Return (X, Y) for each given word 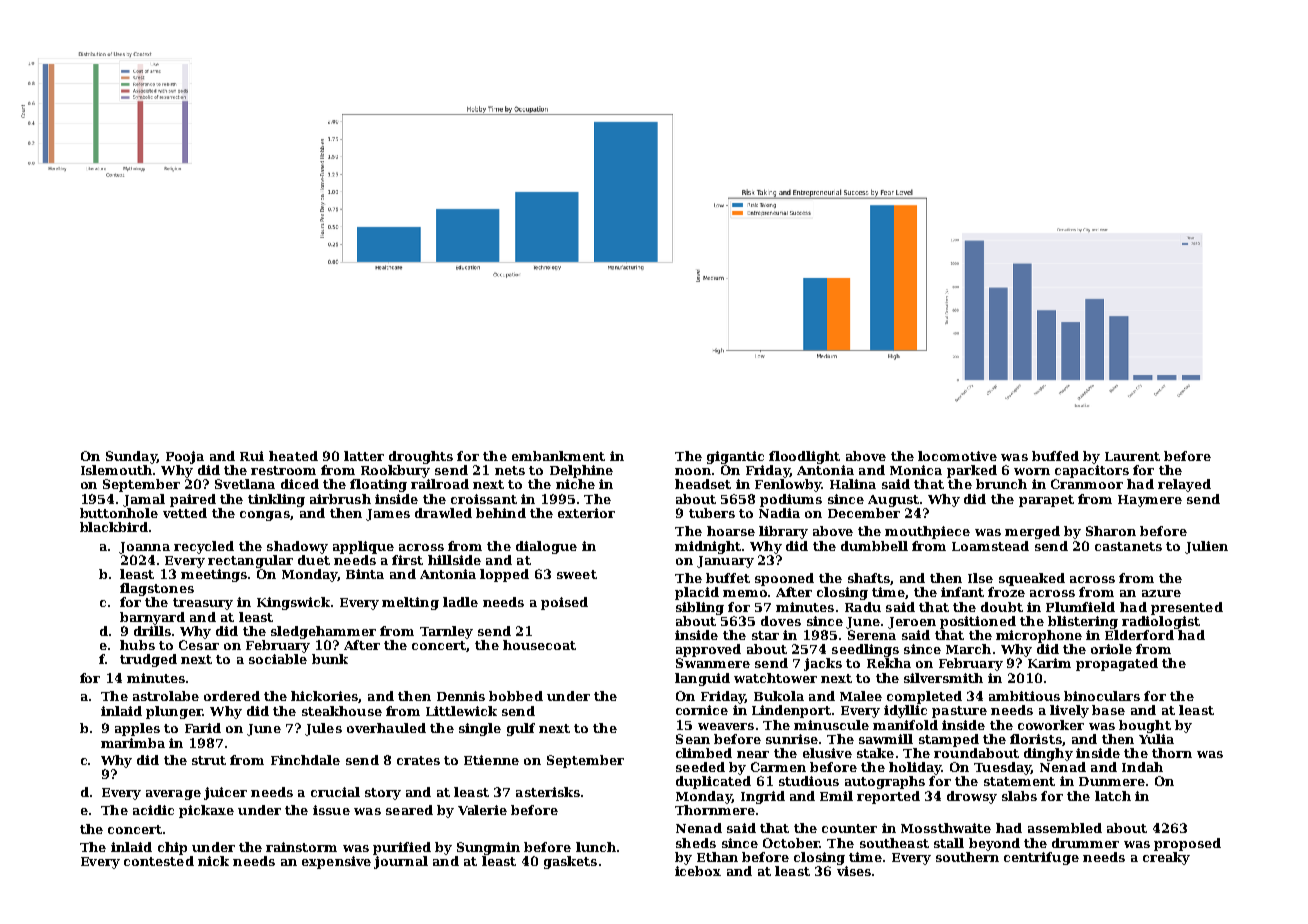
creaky (1166, 858)
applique (363, 547)
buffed (1055, 456)
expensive (336, 862)
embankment (558, 456)
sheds (696, 843)
